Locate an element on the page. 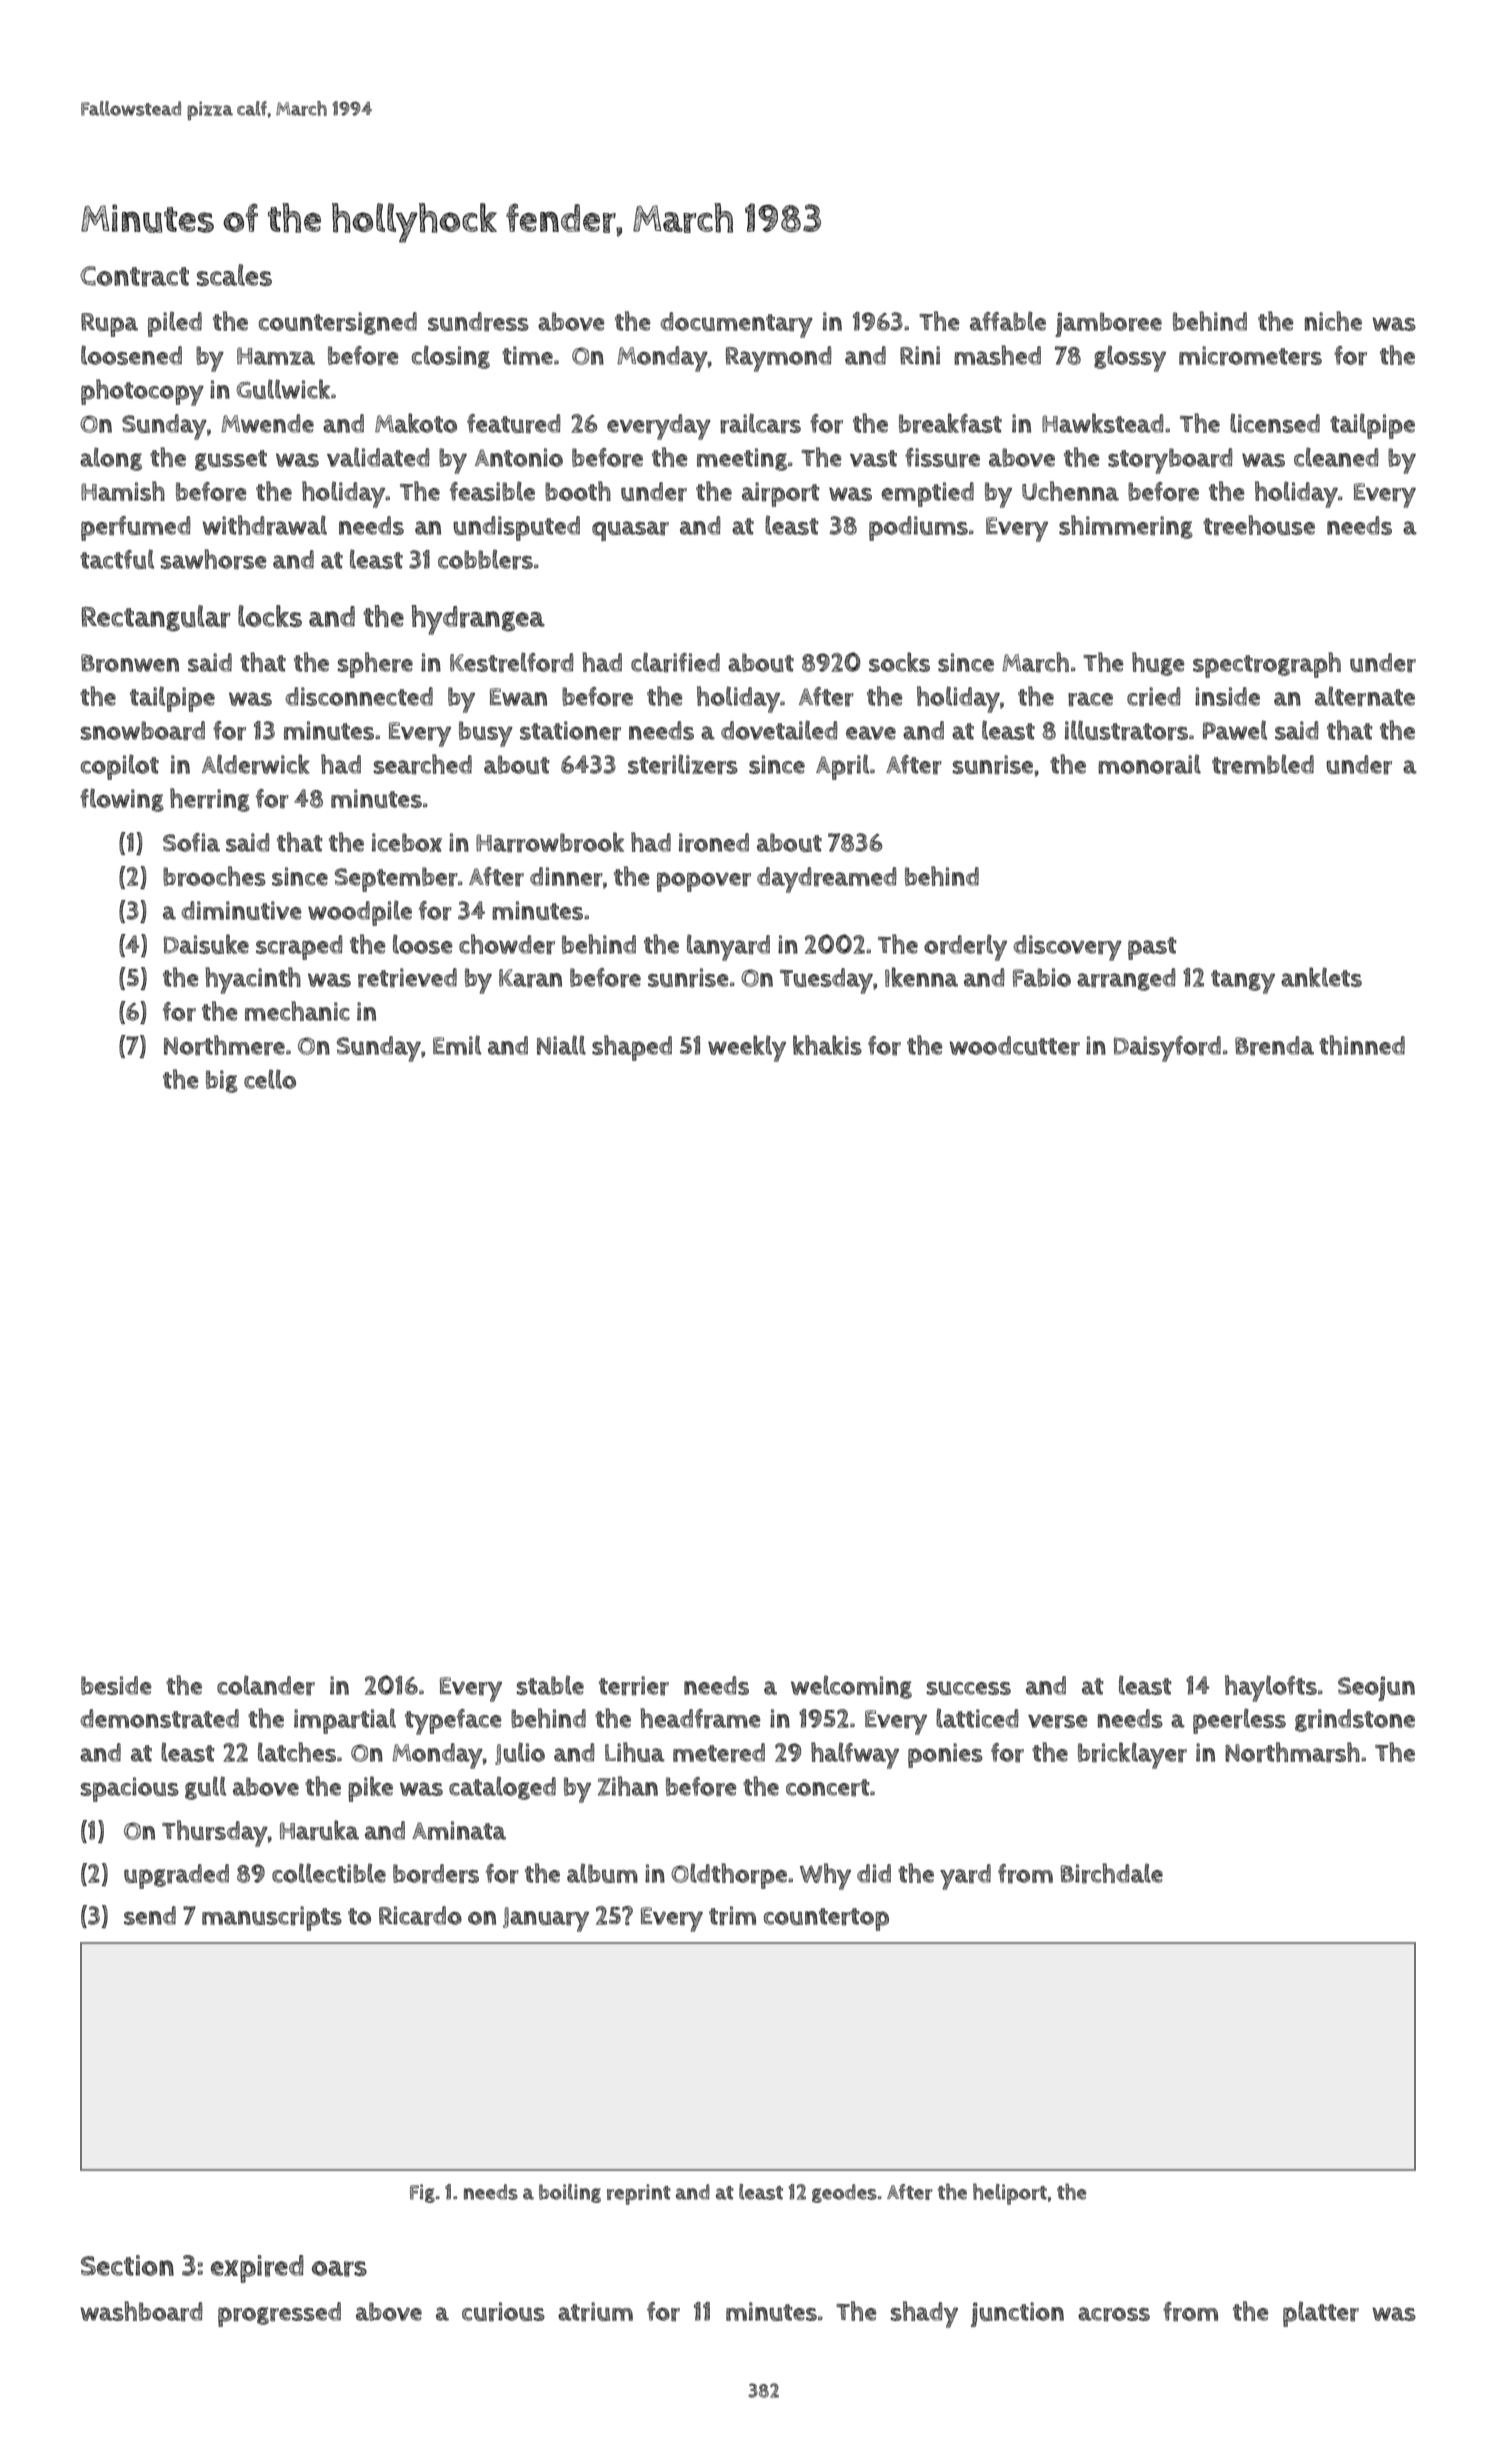 This document has height=2464, width=1496. grindstone is located at coordinates (1355, 1720).
